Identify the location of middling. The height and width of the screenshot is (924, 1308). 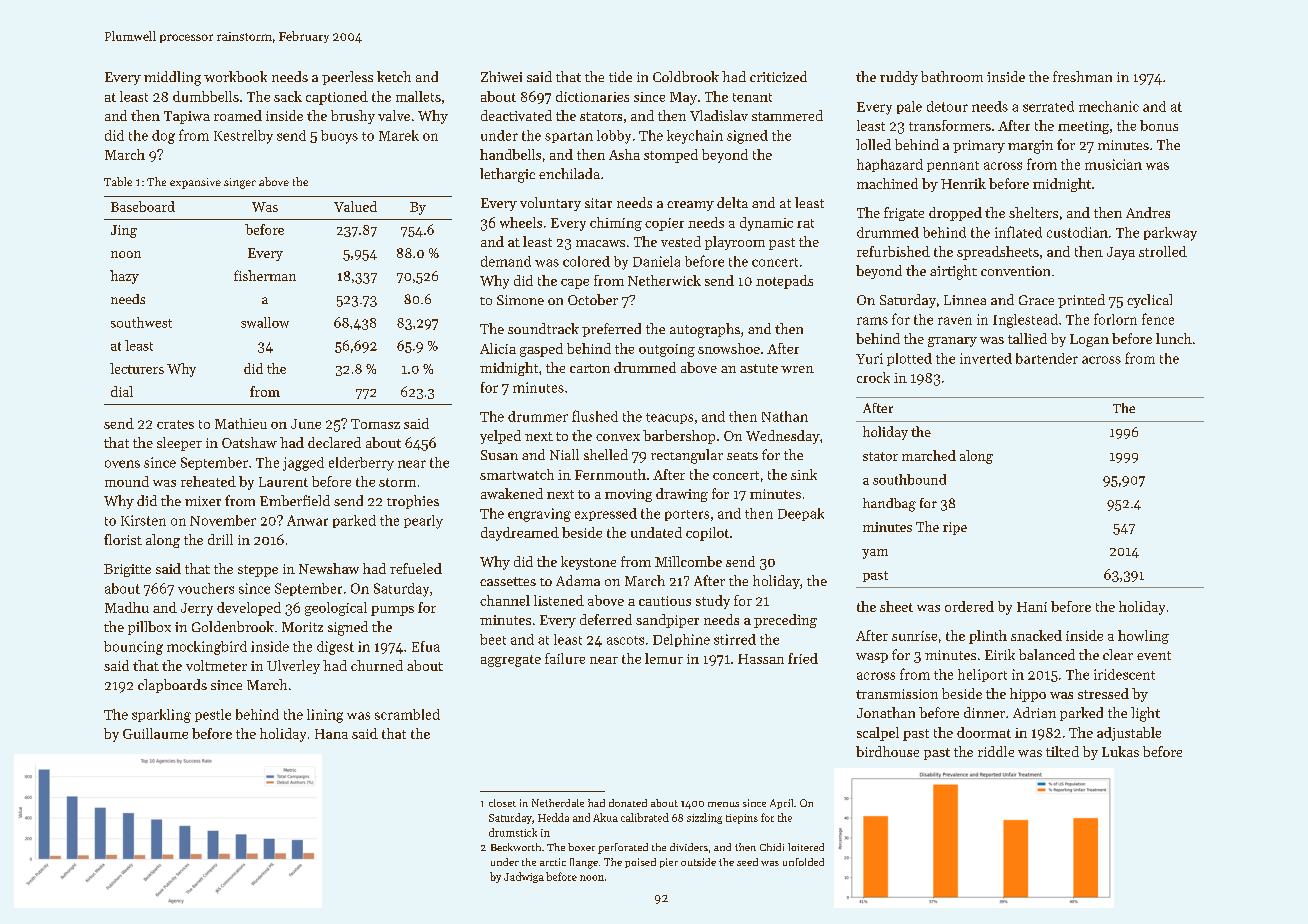
(172, 78).
